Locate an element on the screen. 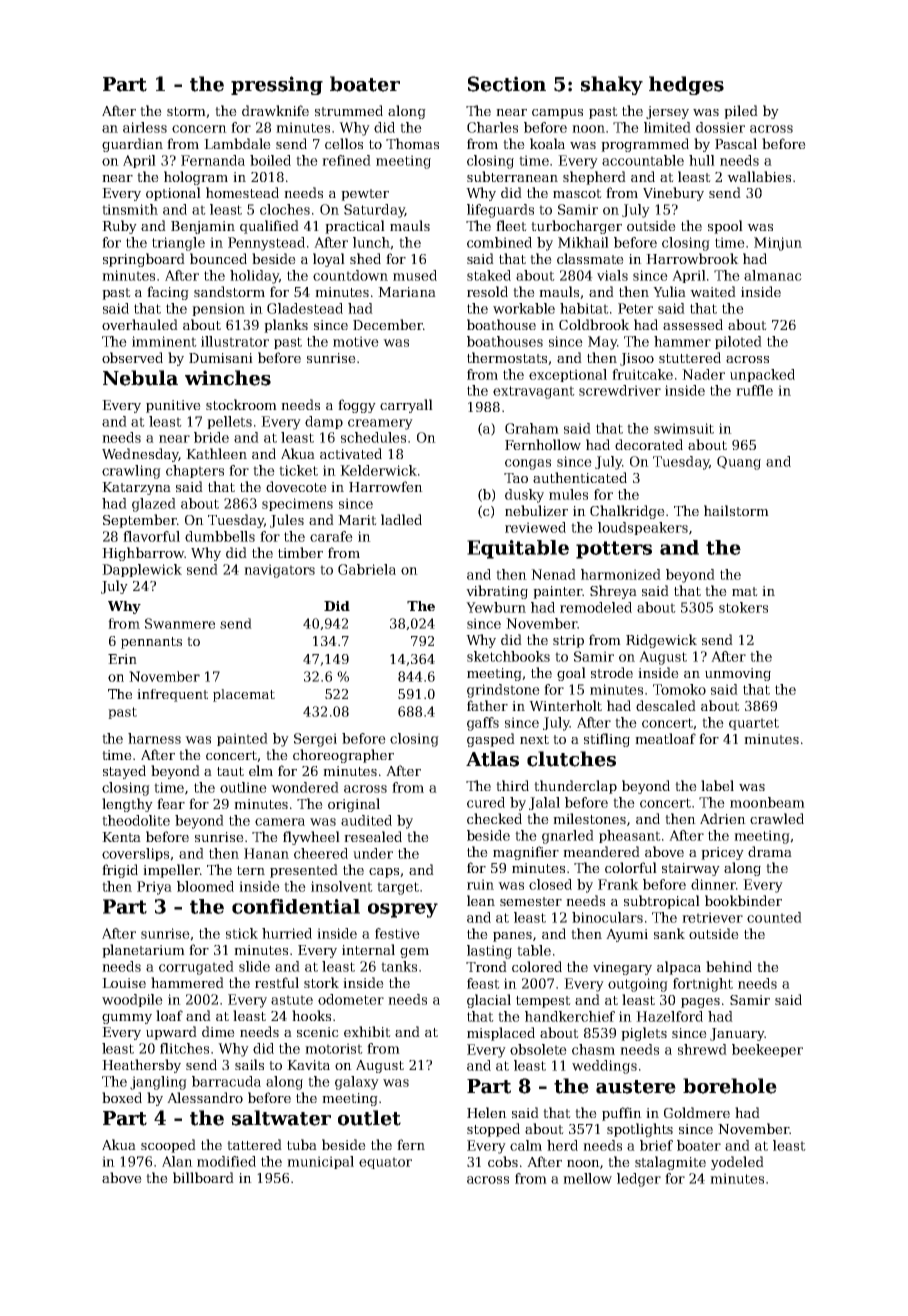 Image resolution: width=908 pixels, height=1316 pixels. Quang is located at coordinates (739, 463).
